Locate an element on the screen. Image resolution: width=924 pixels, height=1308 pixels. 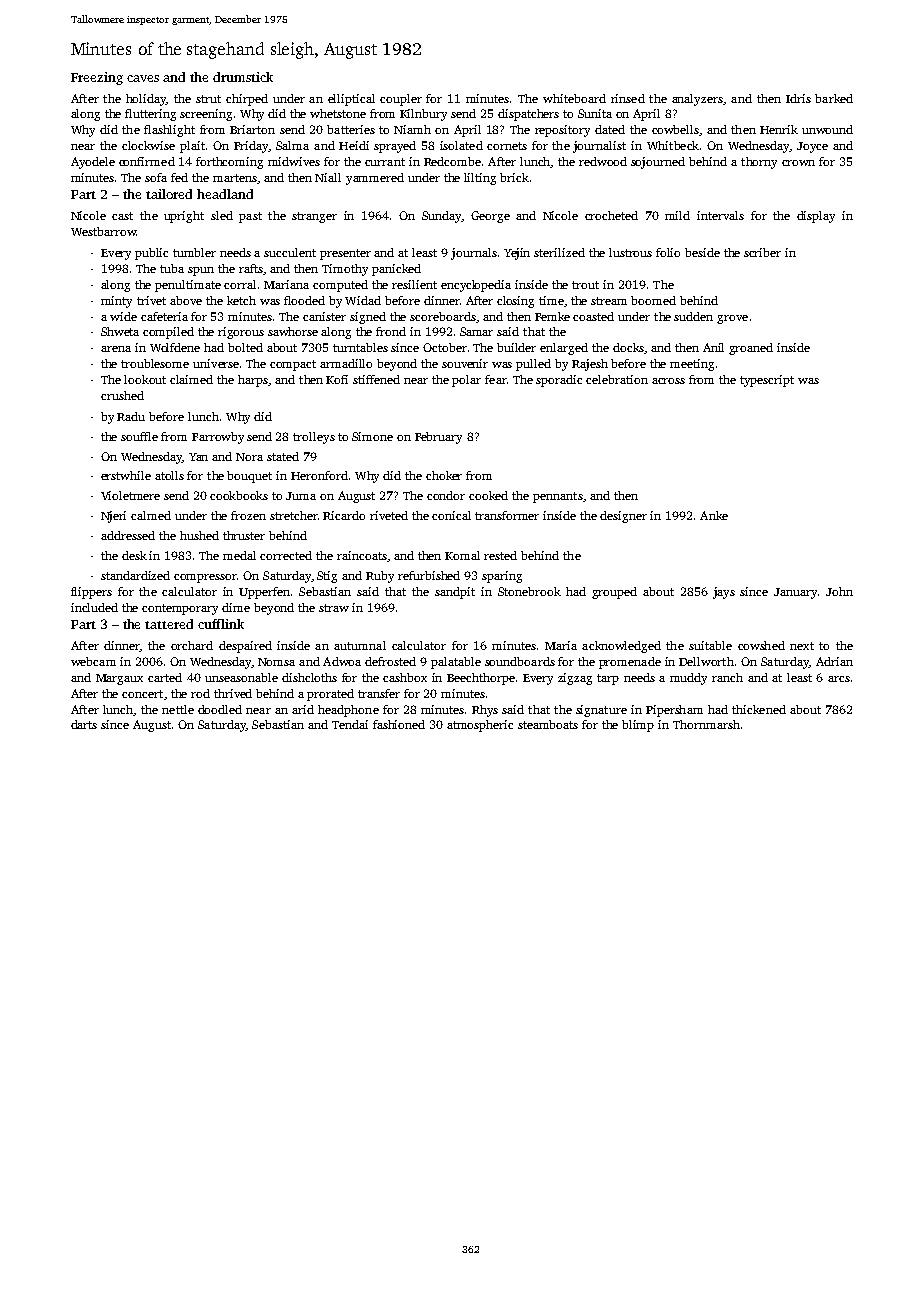
grove is located at coordinates (732, 319).
